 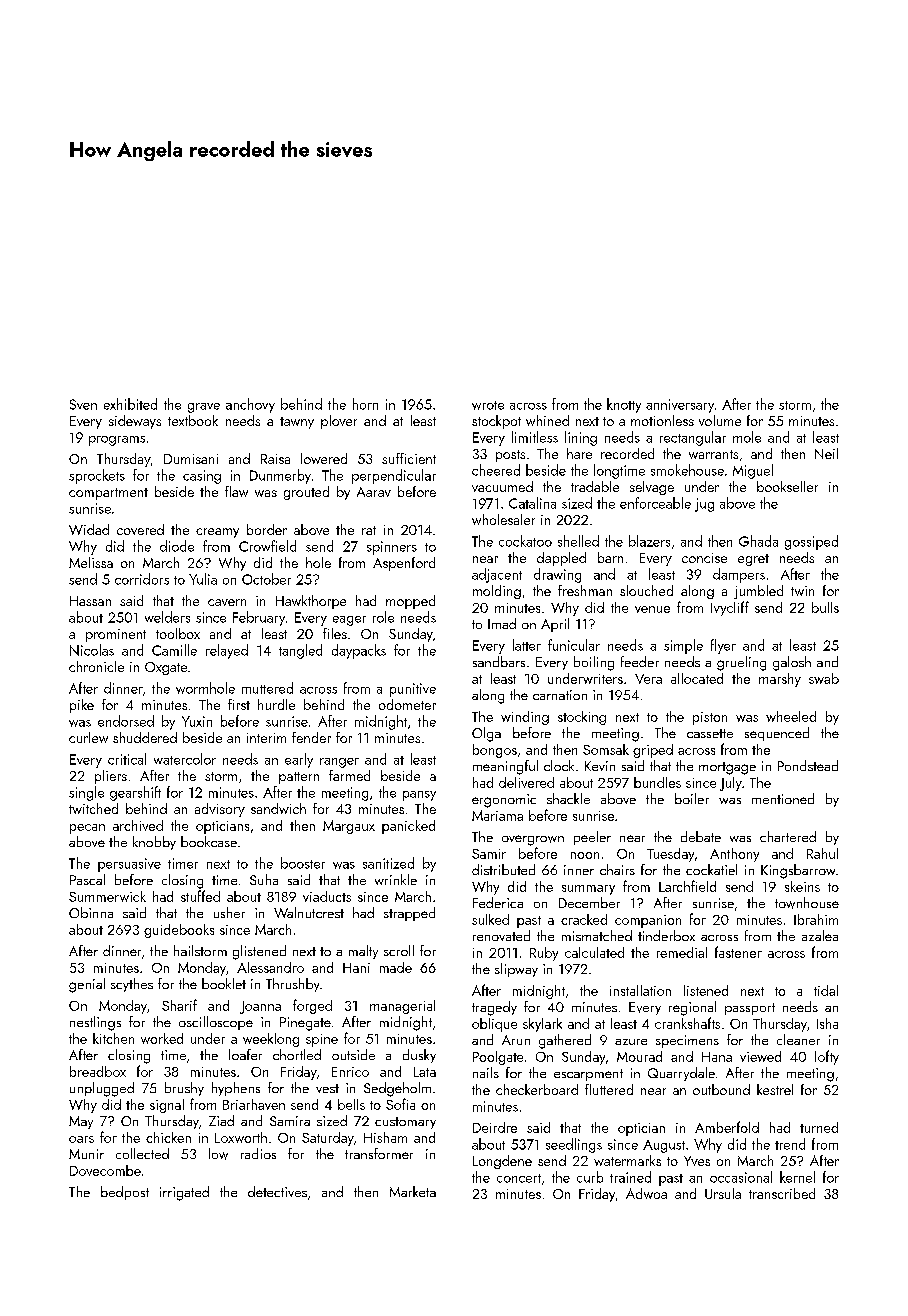 What do you see at coordinates (365, 404) in the image?
I see `horn` at bounding box center [365, 404].
